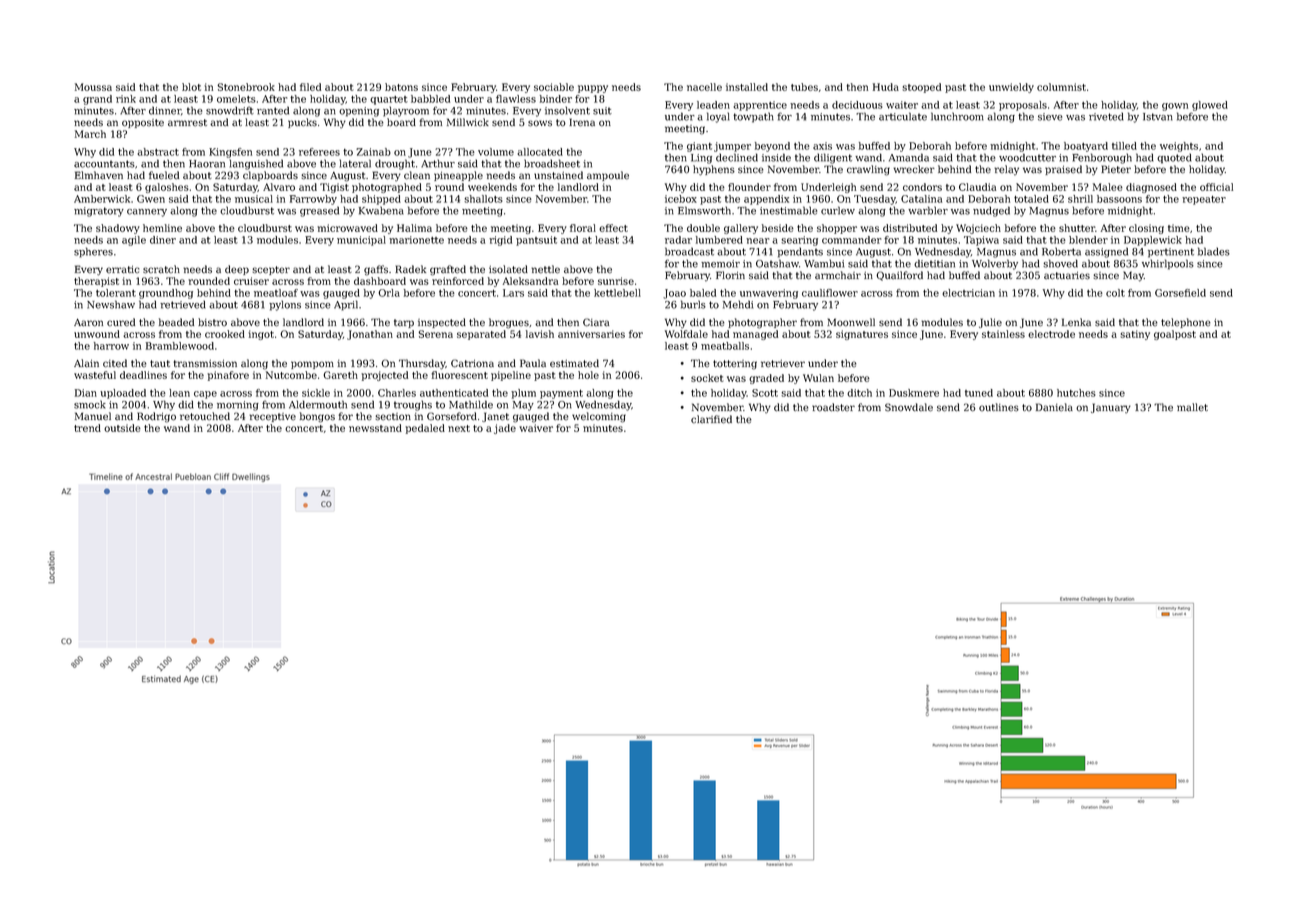  Describe the element at coordinates (711, 419) in the screenshot. I see `clarified` at that location.
